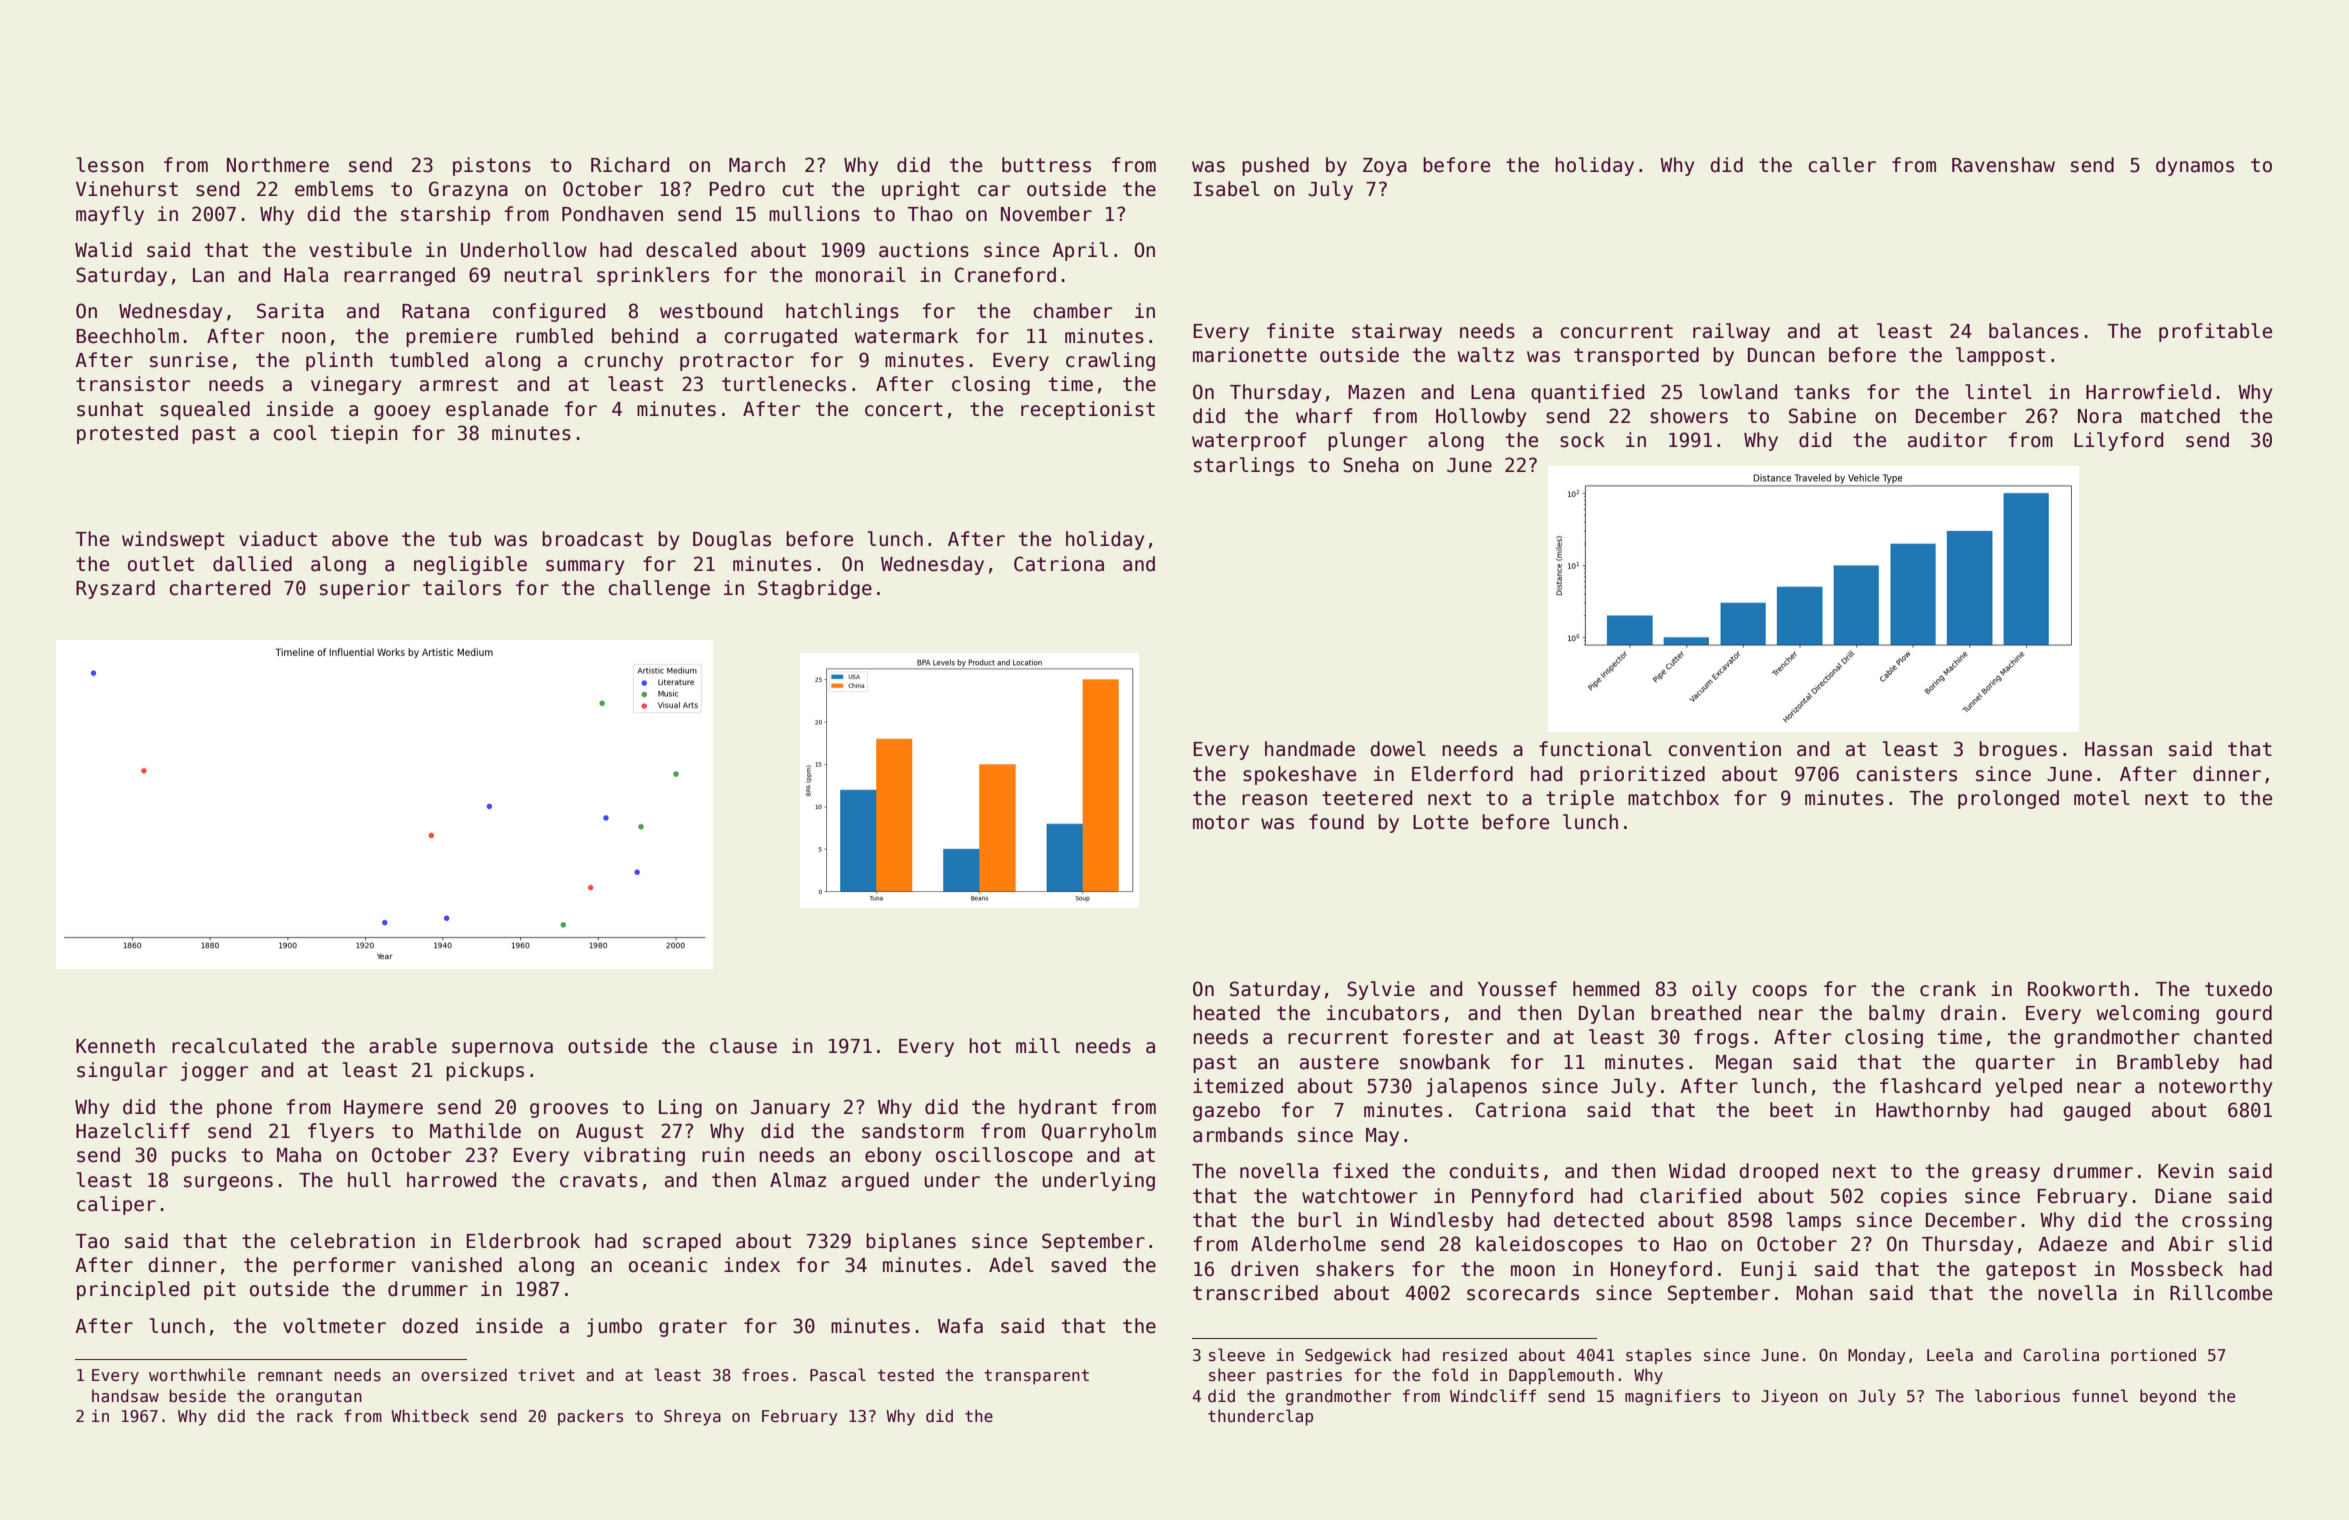  Describe the element at coordinates (128, 336) in the document. I see `Beechholm` at that location.
